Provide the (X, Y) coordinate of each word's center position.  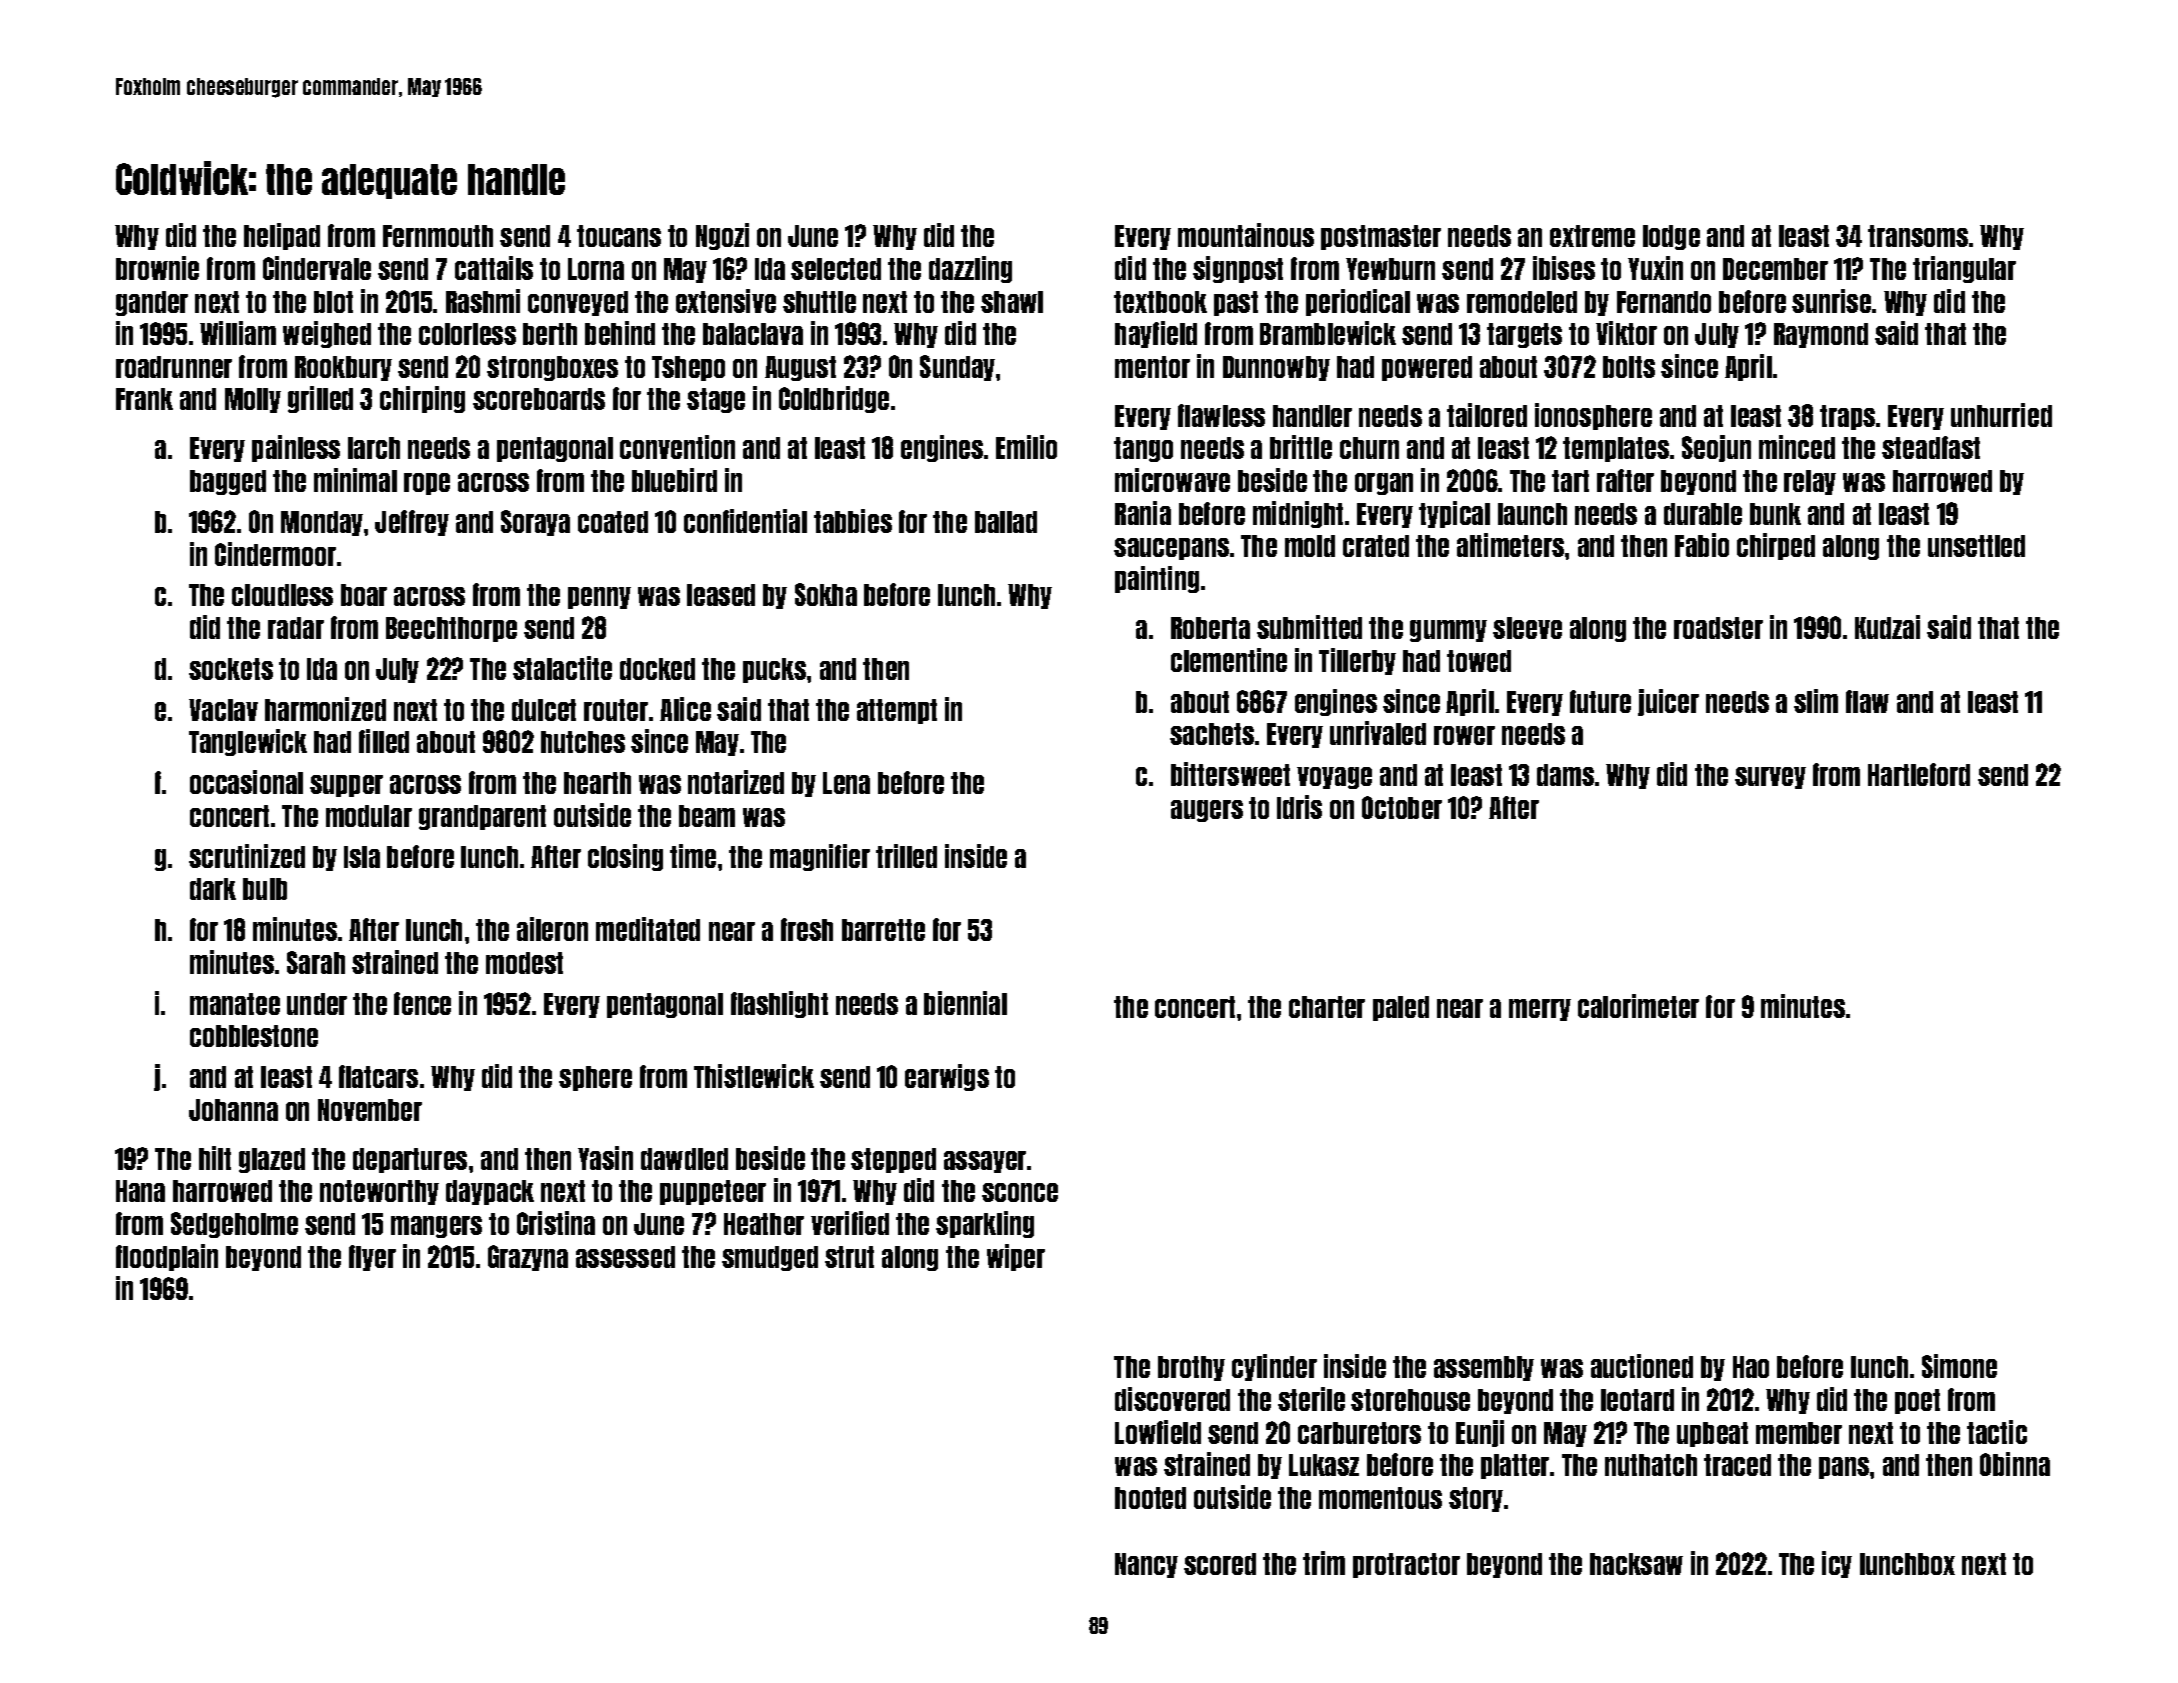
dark (213, 889)
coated (613, 522)
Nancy (1146, 1565)
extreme (1592, 236)
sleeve (1527, 628)
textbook (1160, 302)
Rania (1143, 513)
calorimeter (1638, 1006)
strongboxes (552, 368)
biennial (965, 1003)
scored (1220, 1564)
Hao (1751, 1367)
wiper (1016, 1257)
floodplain (167, 1257)
